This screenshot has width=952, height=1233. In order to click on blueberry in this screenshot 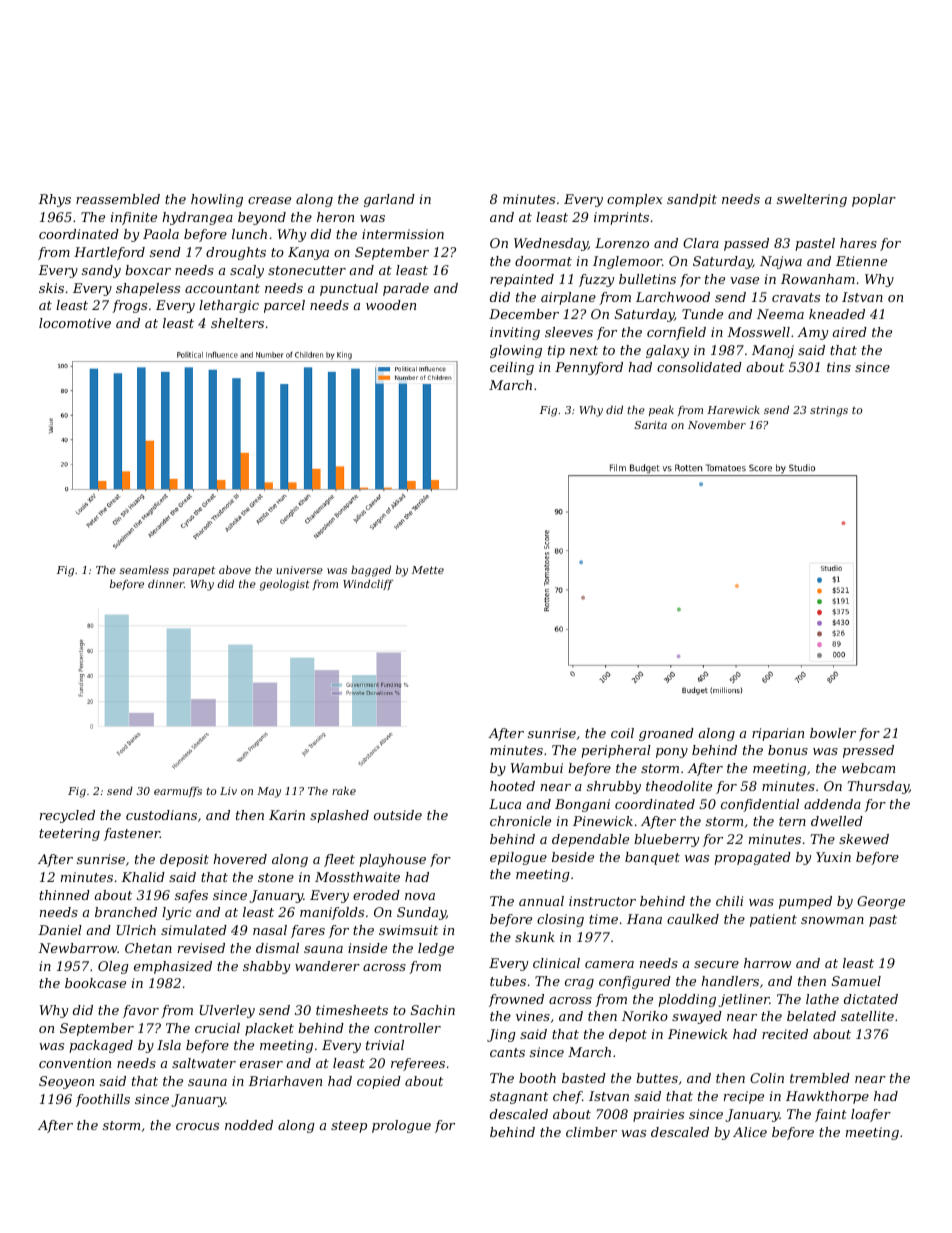, I will do `click(666, 840)`.
